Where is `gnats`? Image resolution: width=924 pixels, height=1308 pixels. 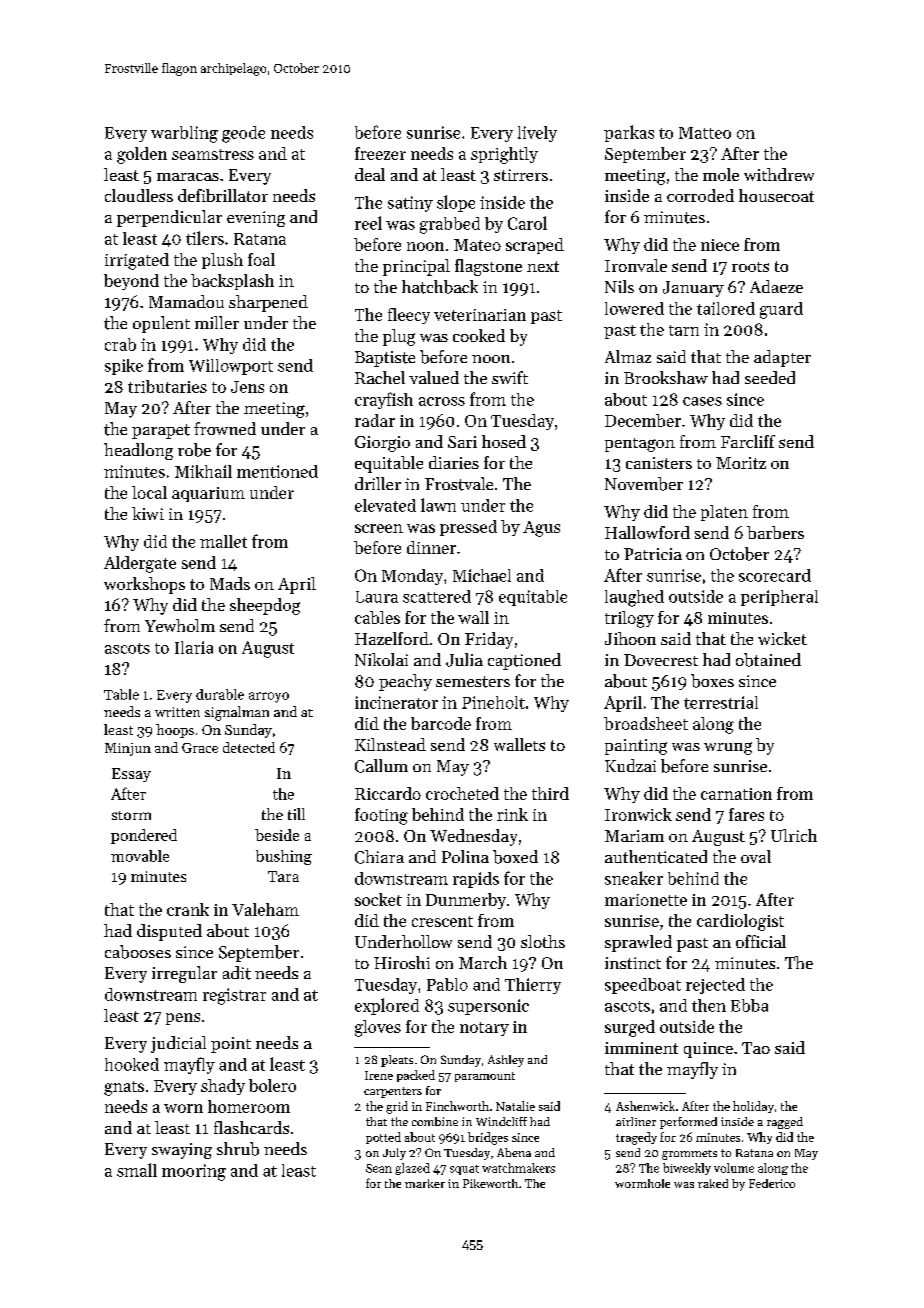
gnats is located at coordinates (124, 1088).
